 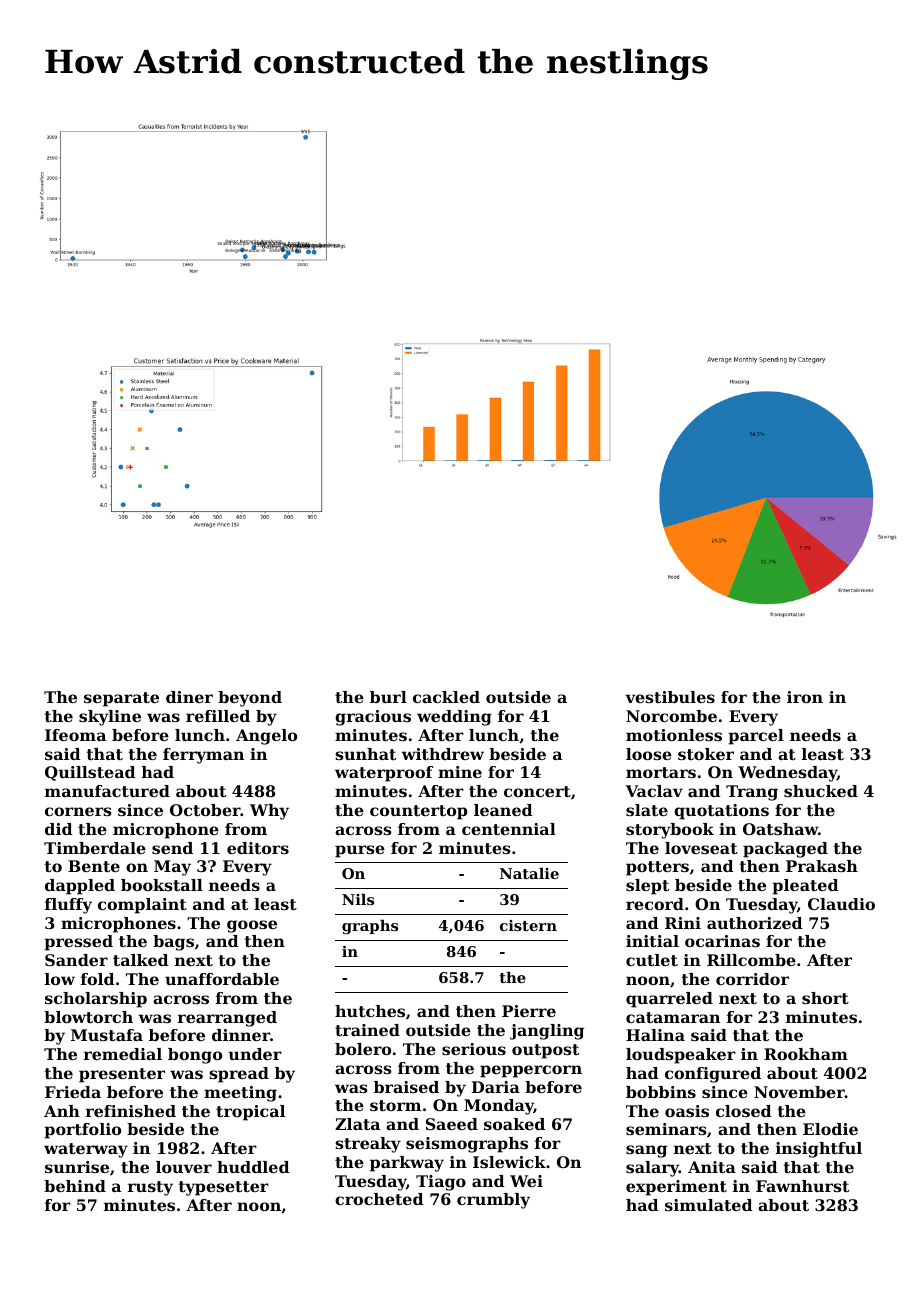 I want to click on bolero, so click(x=363, y=1049).
